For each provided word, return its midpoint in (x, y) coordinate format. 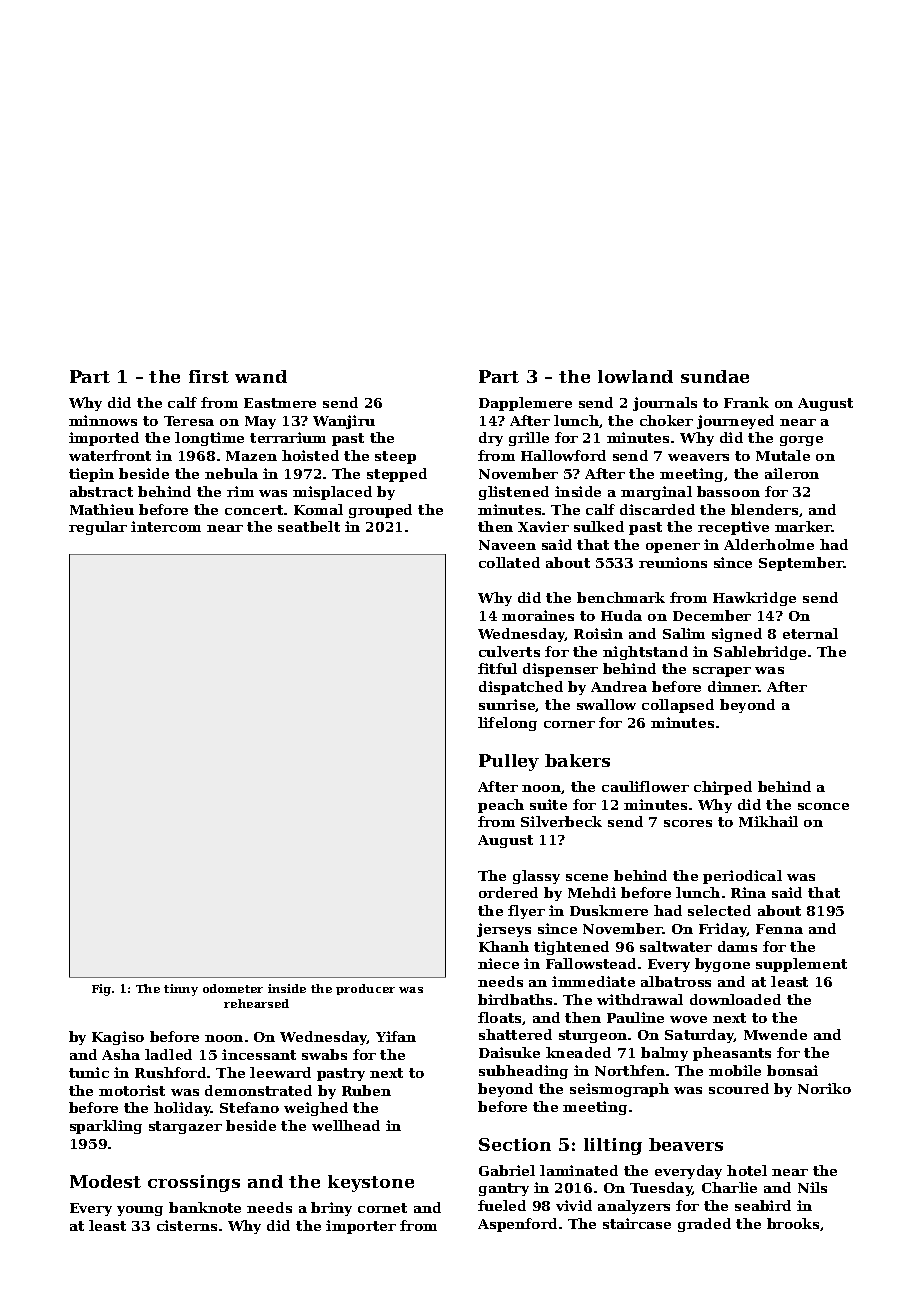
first (209, 376)
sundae (715, 376)
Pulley (509, 762)
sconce (823, 806)
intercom (166, 526)
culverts (509, 651)
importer (361, 1227)
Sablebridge (760, 653)
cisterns (187, 1225)
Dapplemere (525, 404)
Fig (101, 990)
